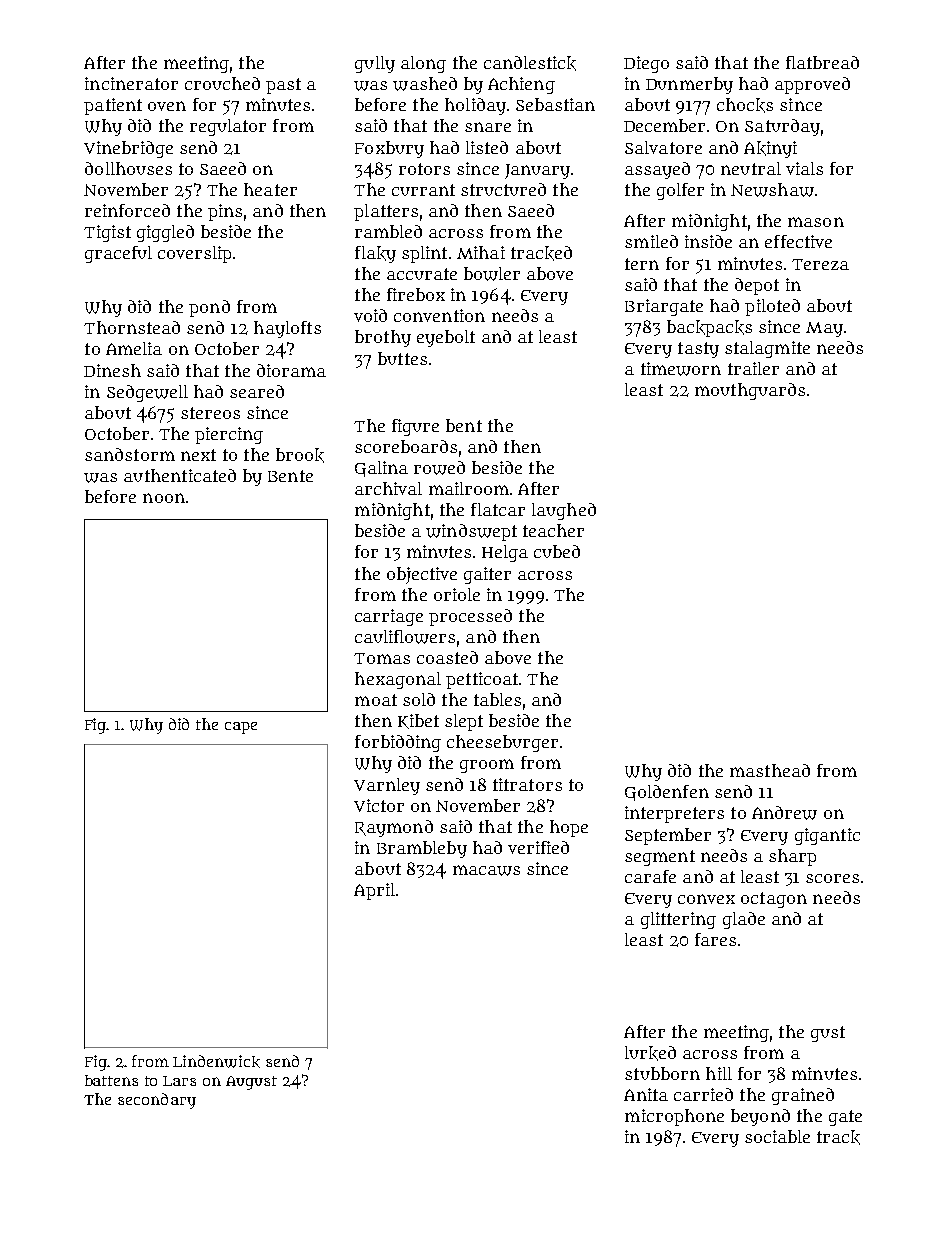 The width and height of the screenshot is (952, 1233). Describe the element at coordinates (131, 83) in the screenshot. I see `incinerator` at that location.
